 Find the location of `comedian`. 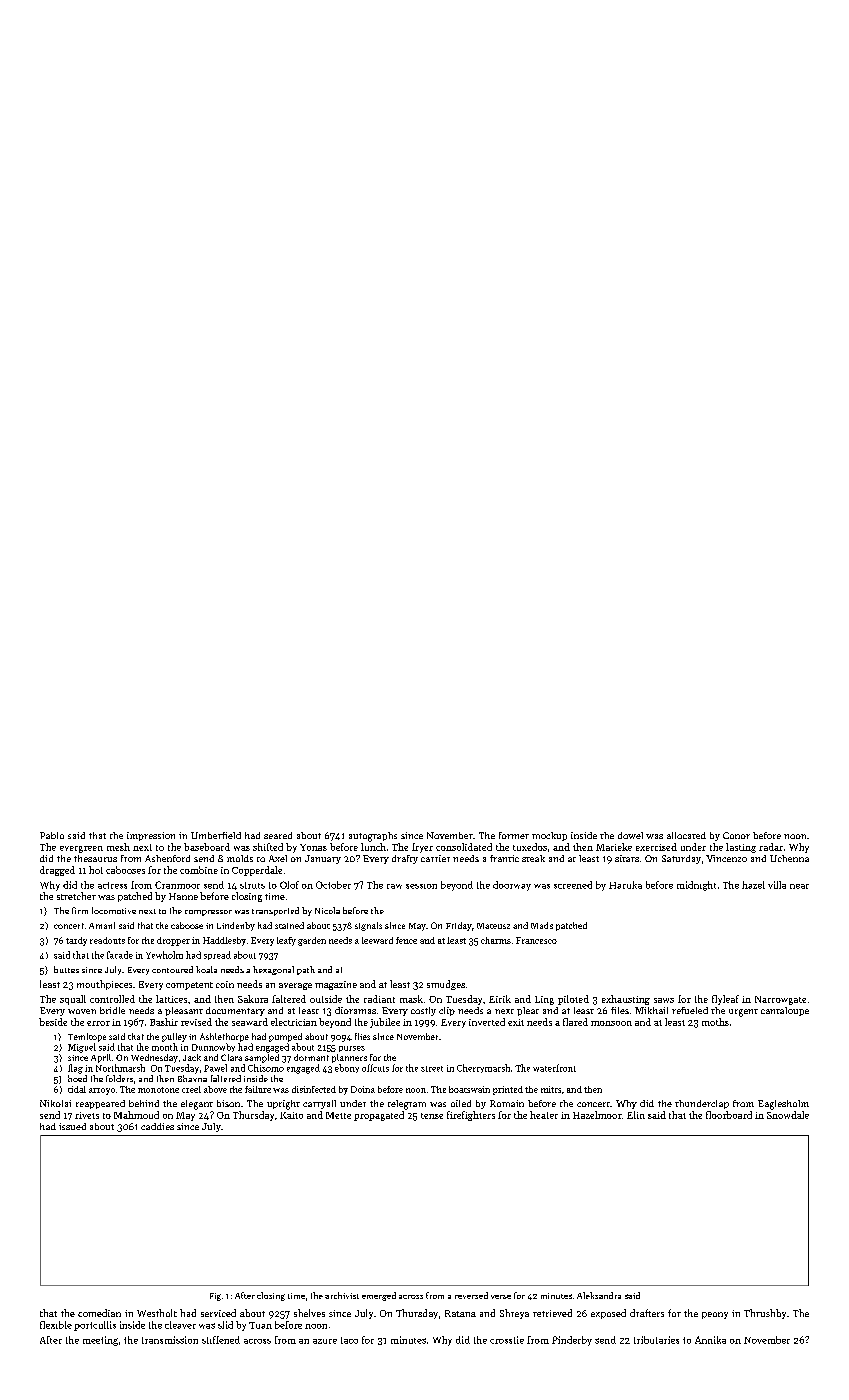

comedian is located at coordinates (99, 1313).
